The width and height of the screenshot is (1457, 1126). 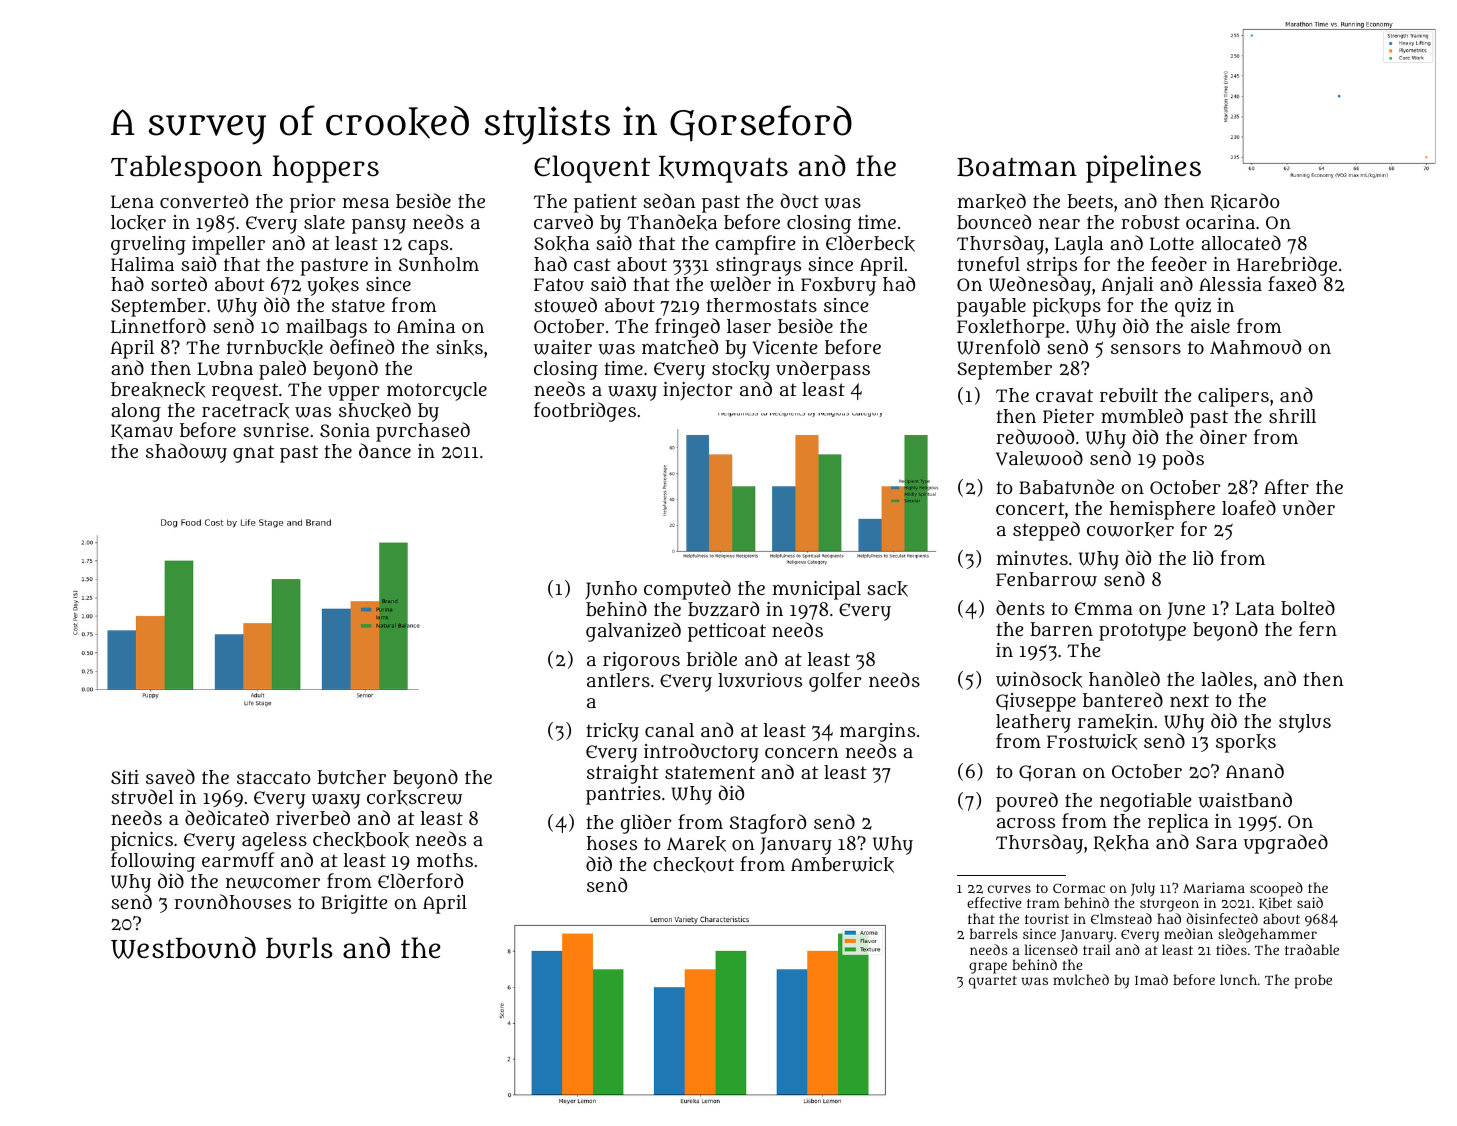 I want to click on kumquats, so click(x=723, y=169).
